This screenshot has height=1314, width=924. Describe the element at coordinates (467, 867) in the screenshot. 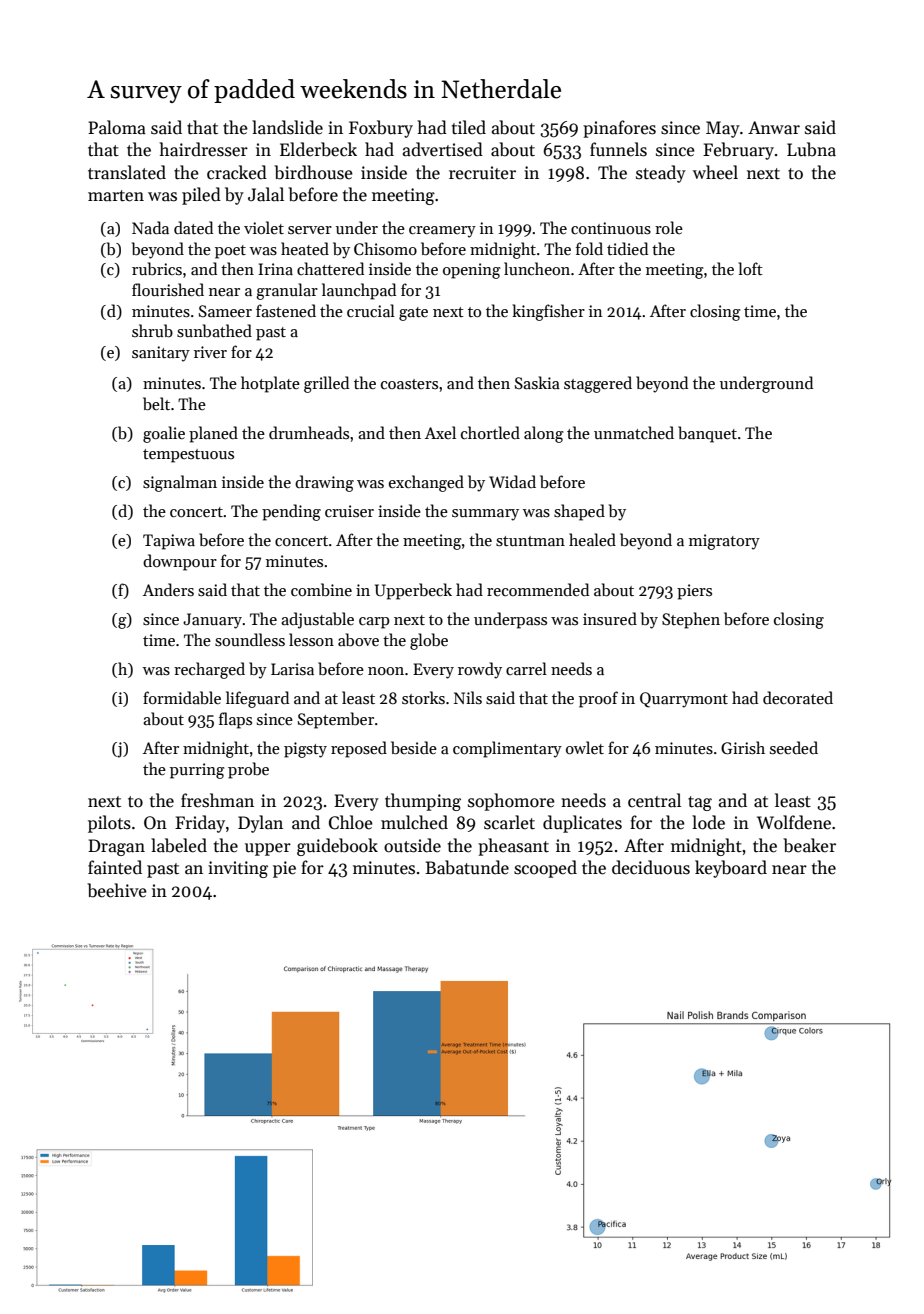

I see `Babatunde` at that location.
